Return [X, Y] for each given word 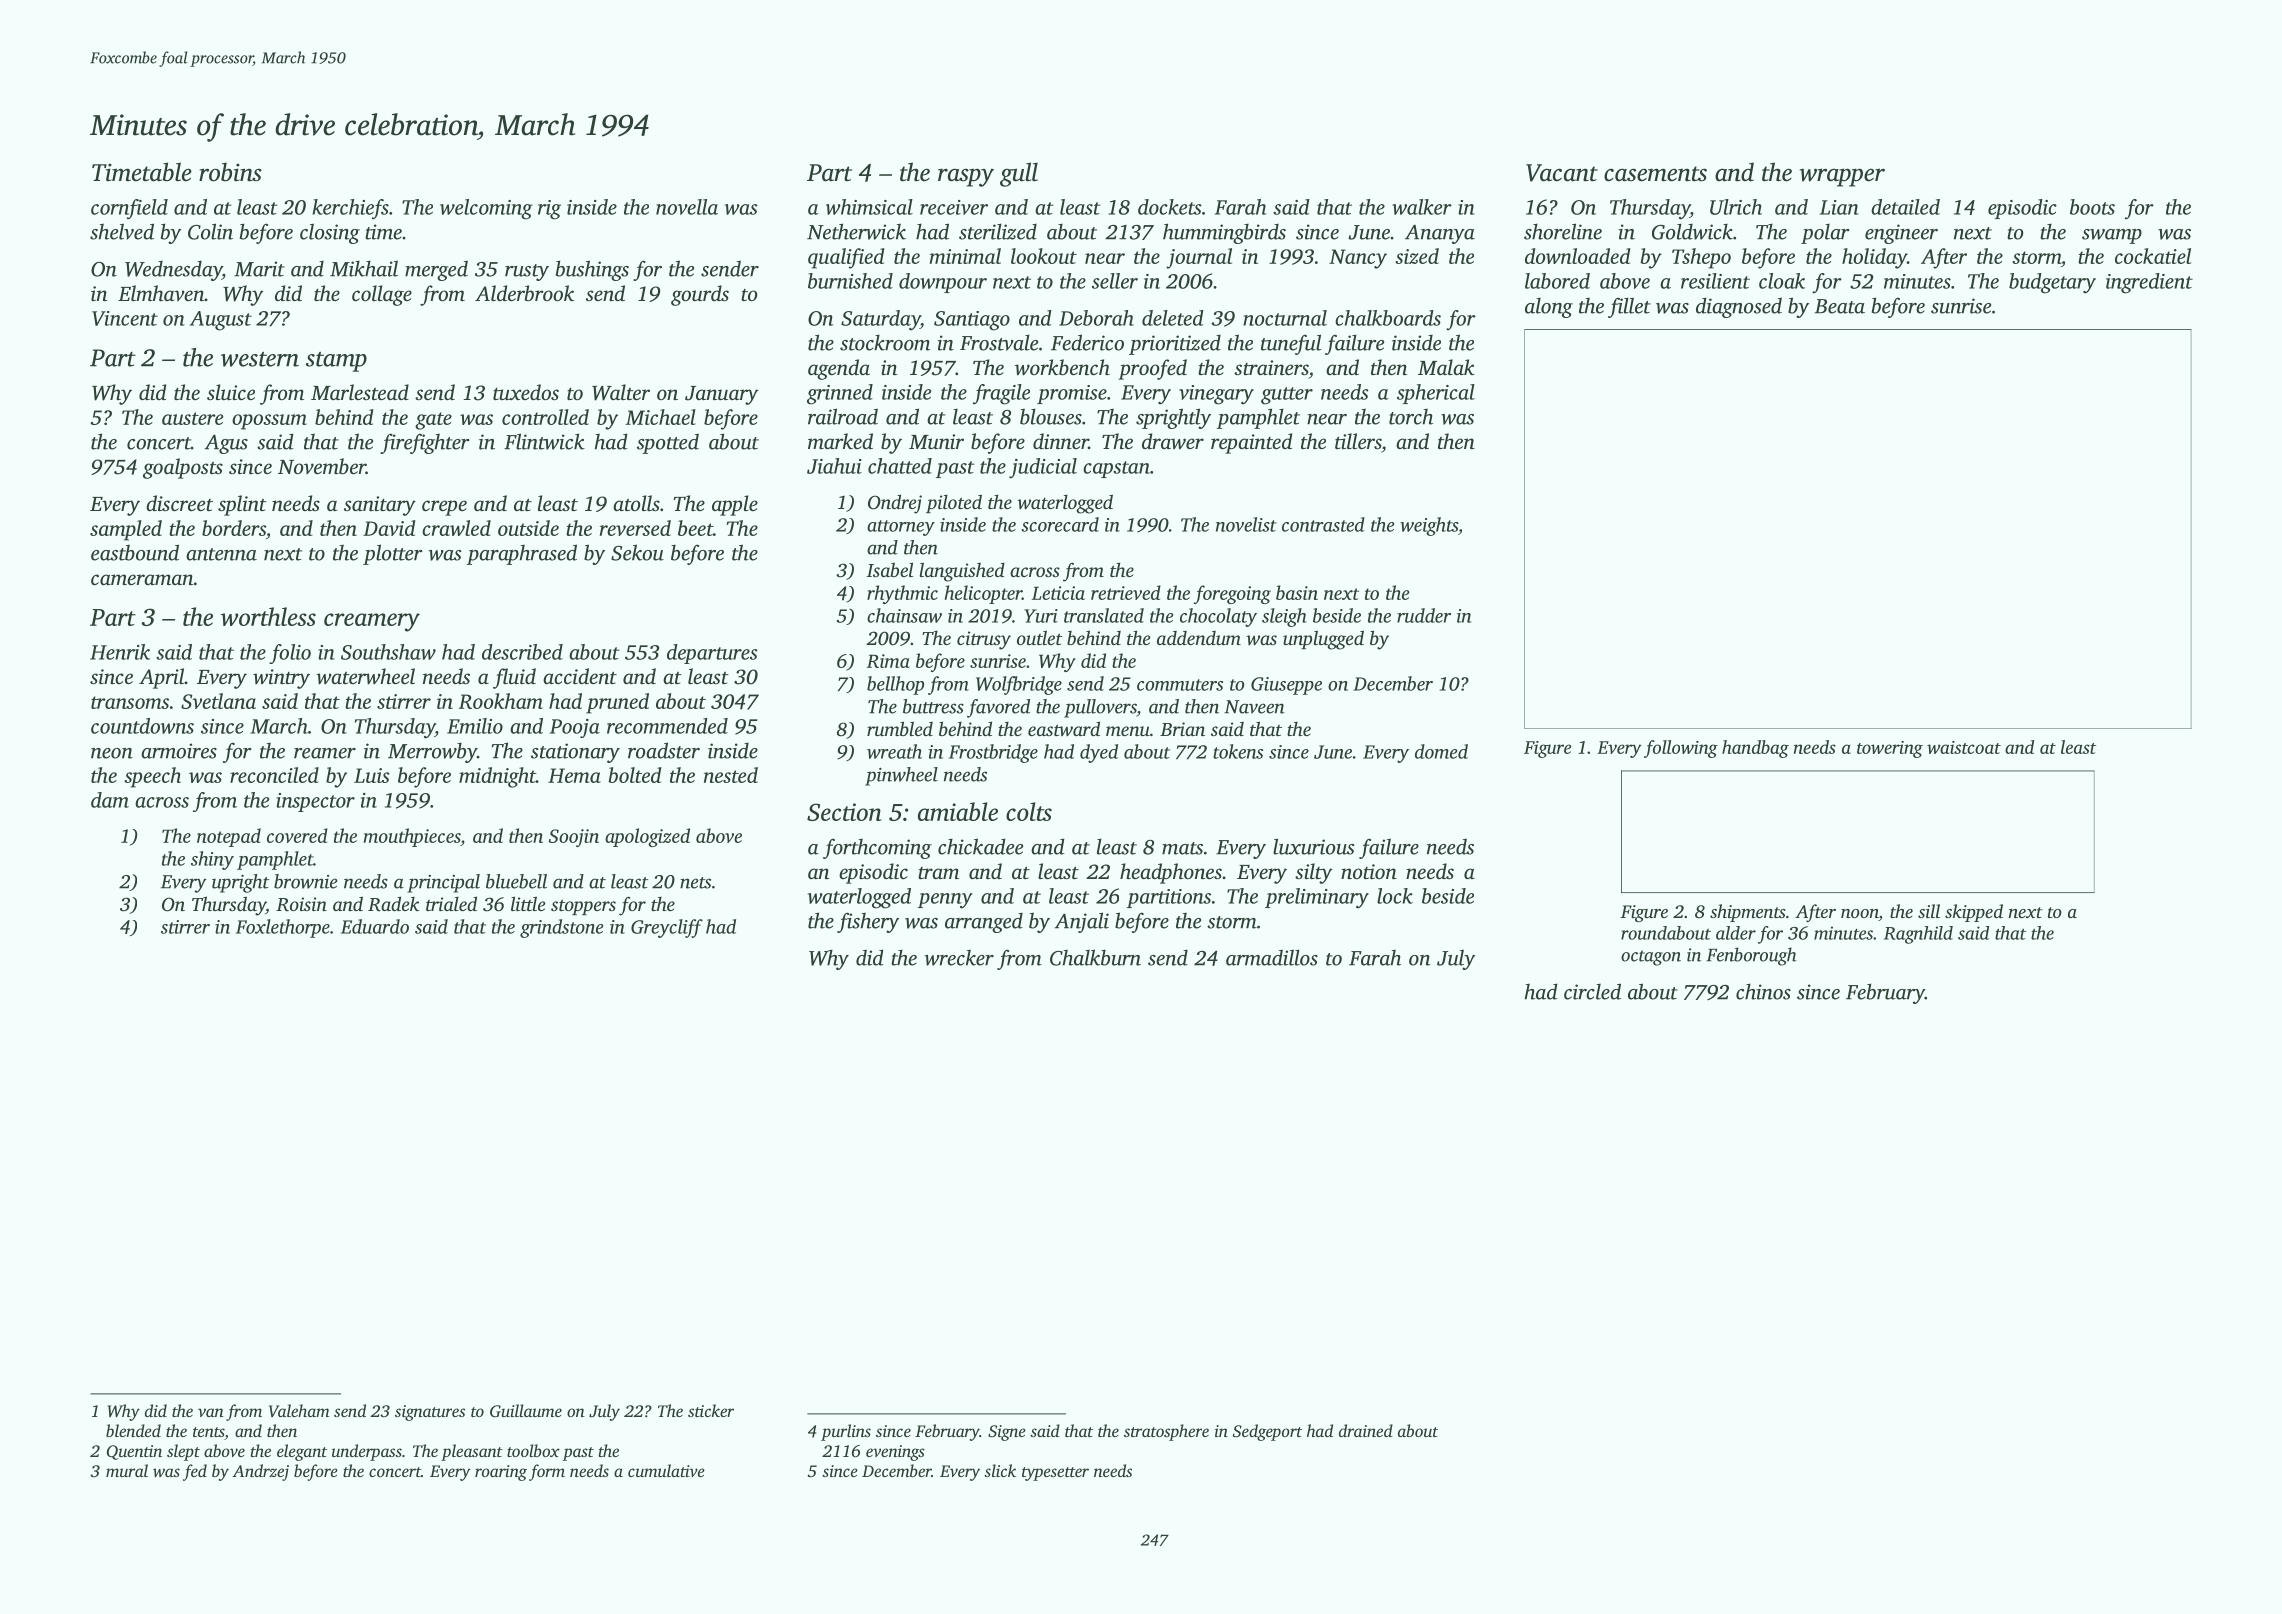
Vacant [1562, 173]
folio [290, 654]
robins [230, 172]
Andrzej [260, 1472]
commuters [1180, 685]
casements [1655, 174]
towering [1890, 749]
